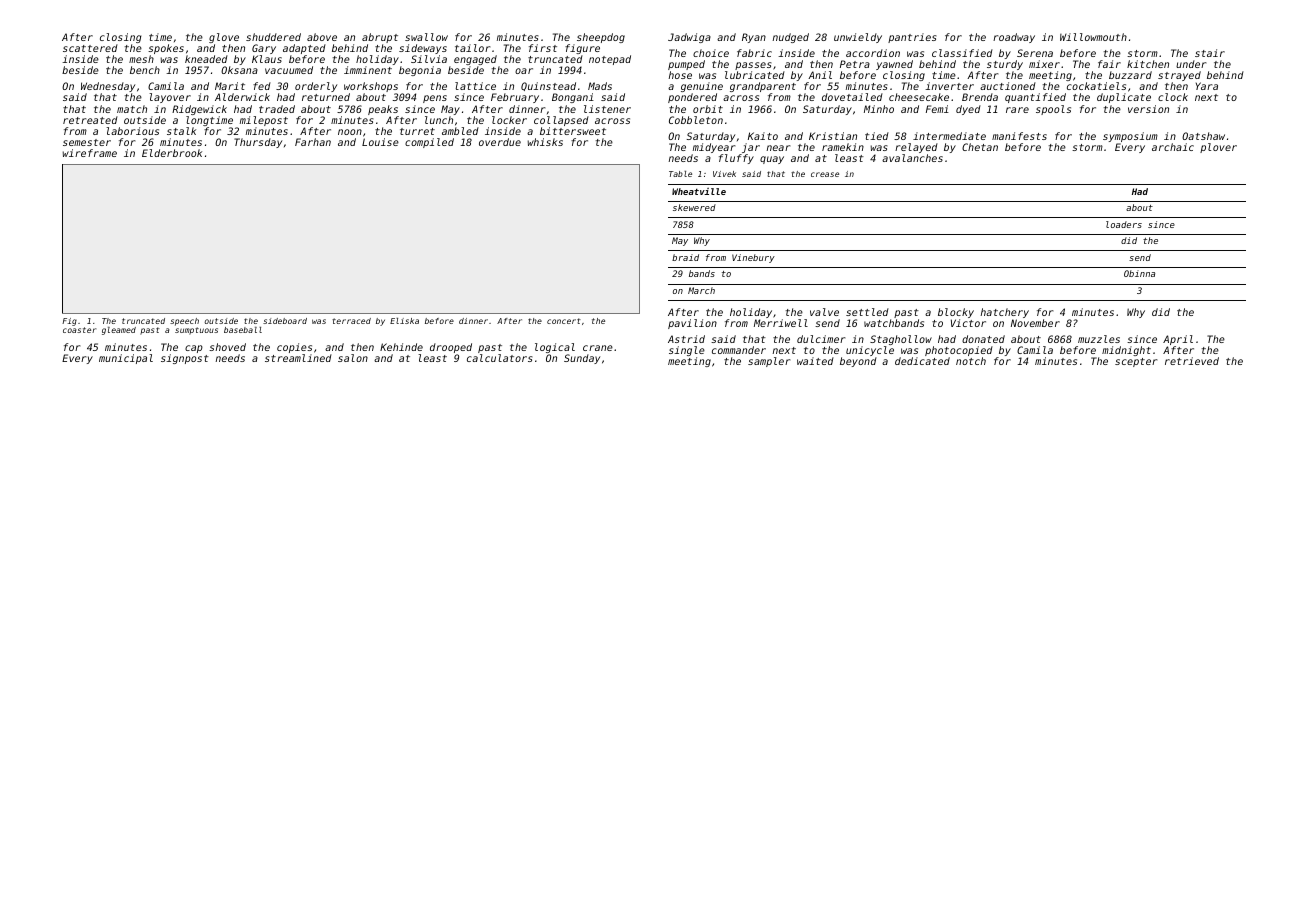  I want to click on calculators, so click(500, 358).
